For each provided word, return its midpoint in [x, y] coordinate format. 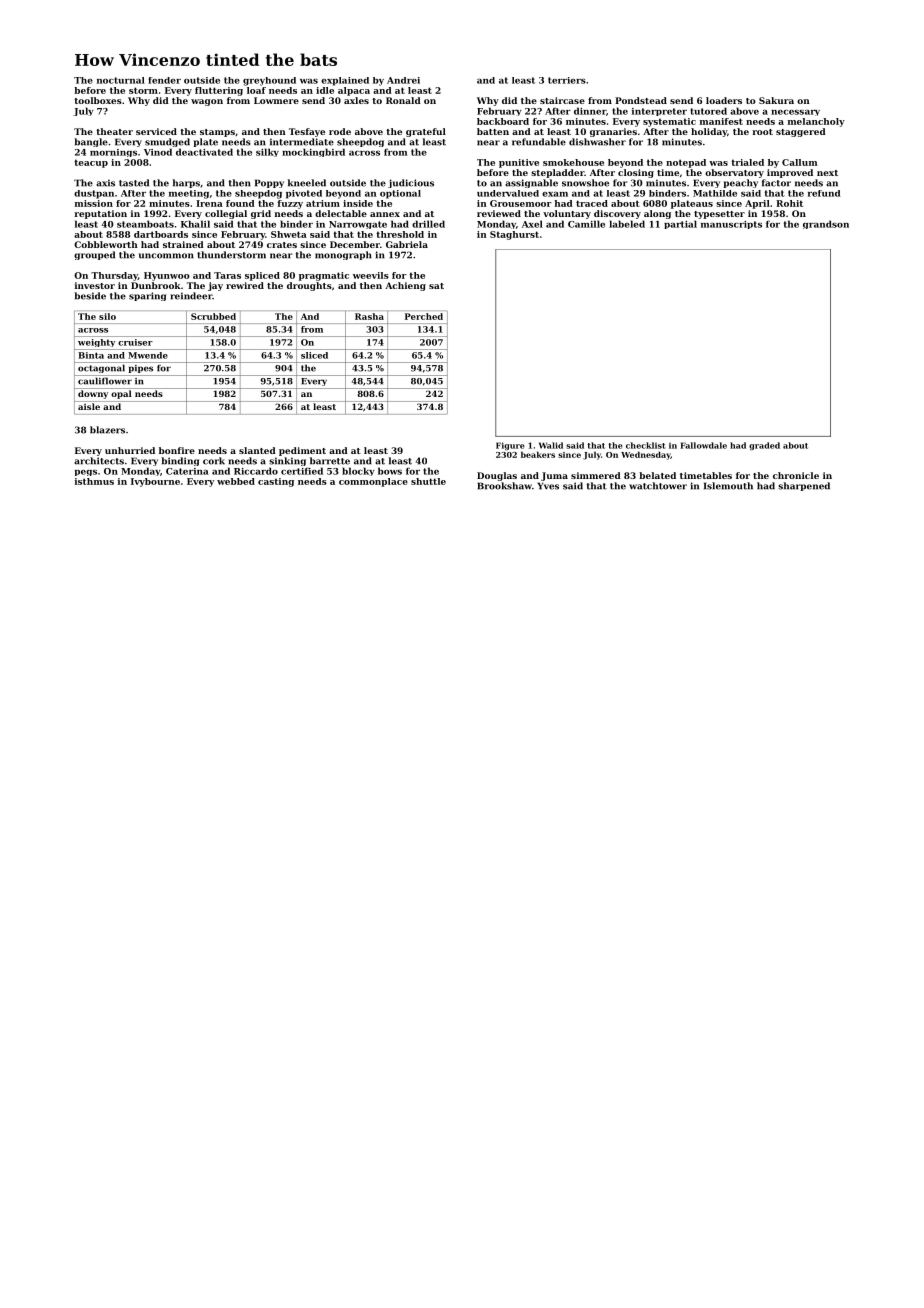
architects [99, 461]
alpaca [354, 91]
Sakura [776, 100]
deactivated [204, 152]
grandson [826, 224]
